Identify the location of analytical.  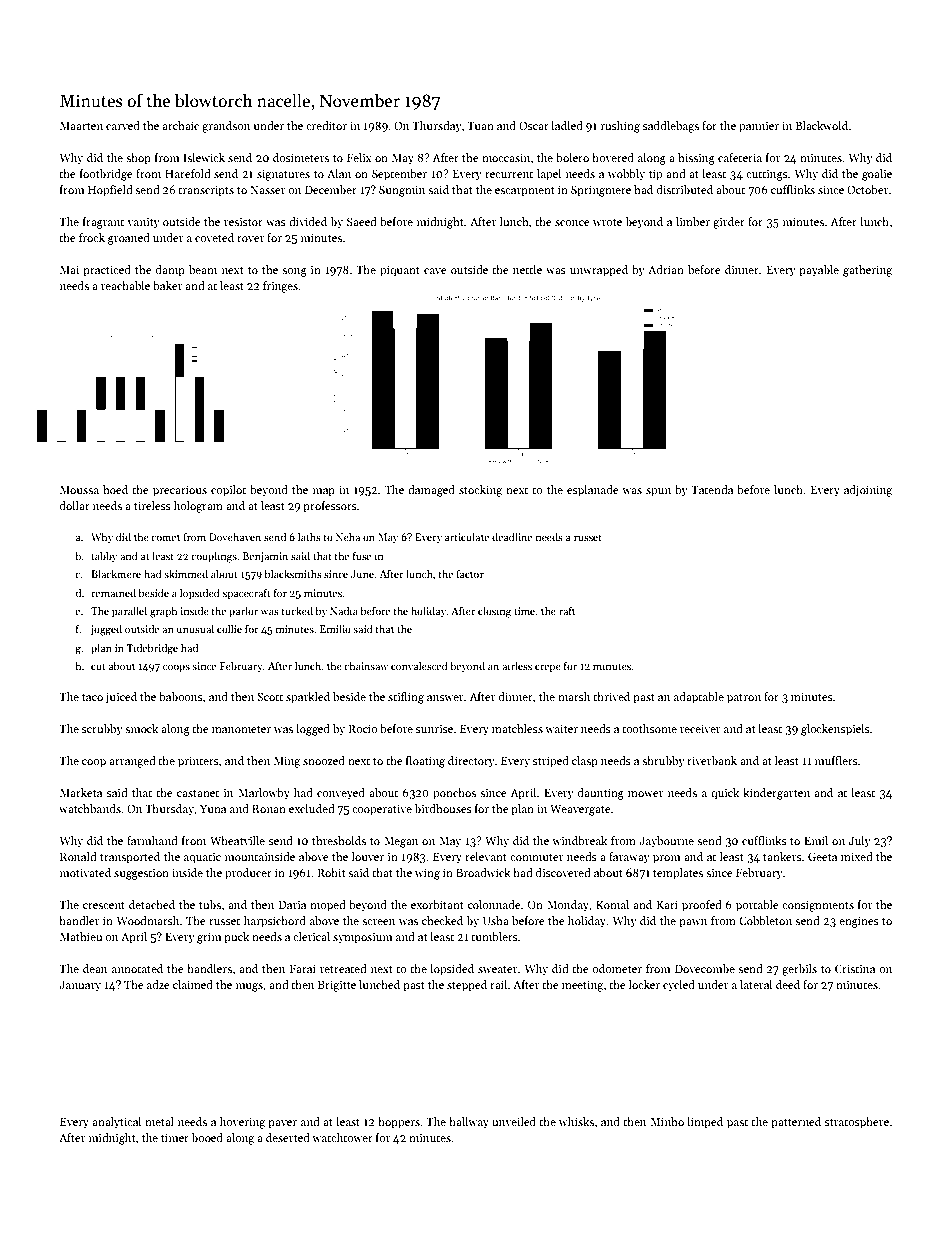
(116, 1123).
